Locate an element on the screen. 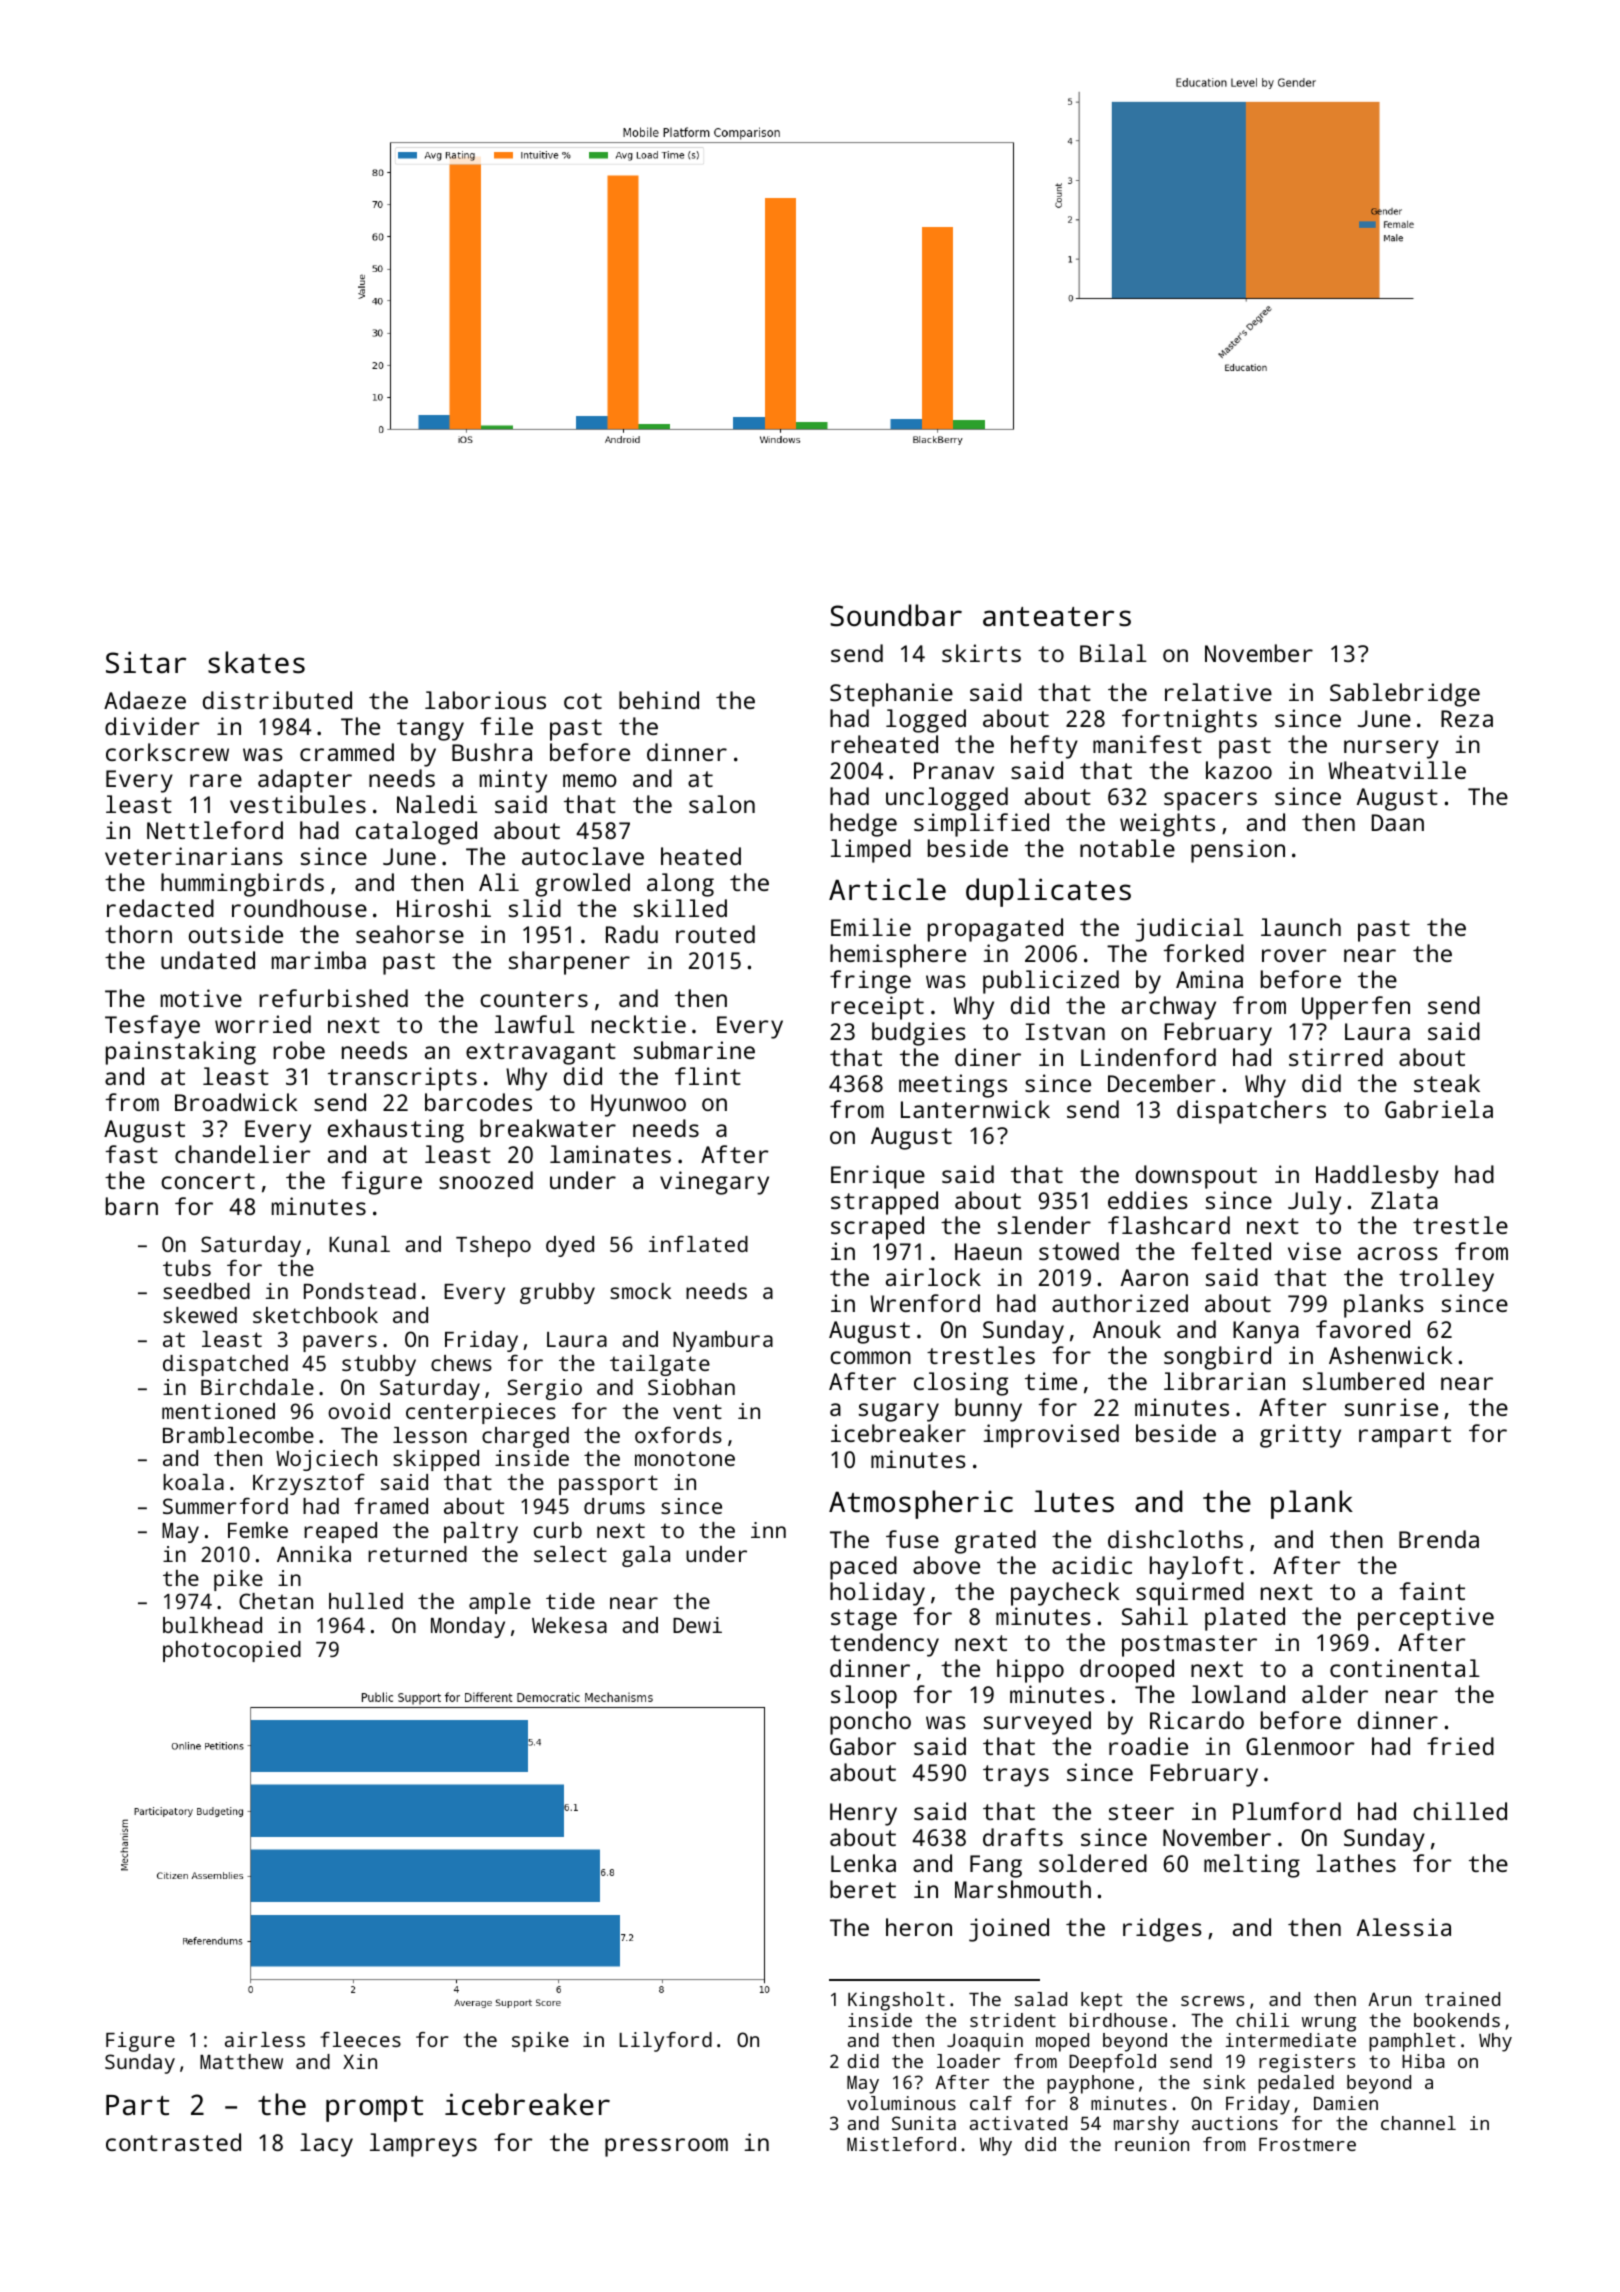  rover is located at coordinates (1294, 955).
